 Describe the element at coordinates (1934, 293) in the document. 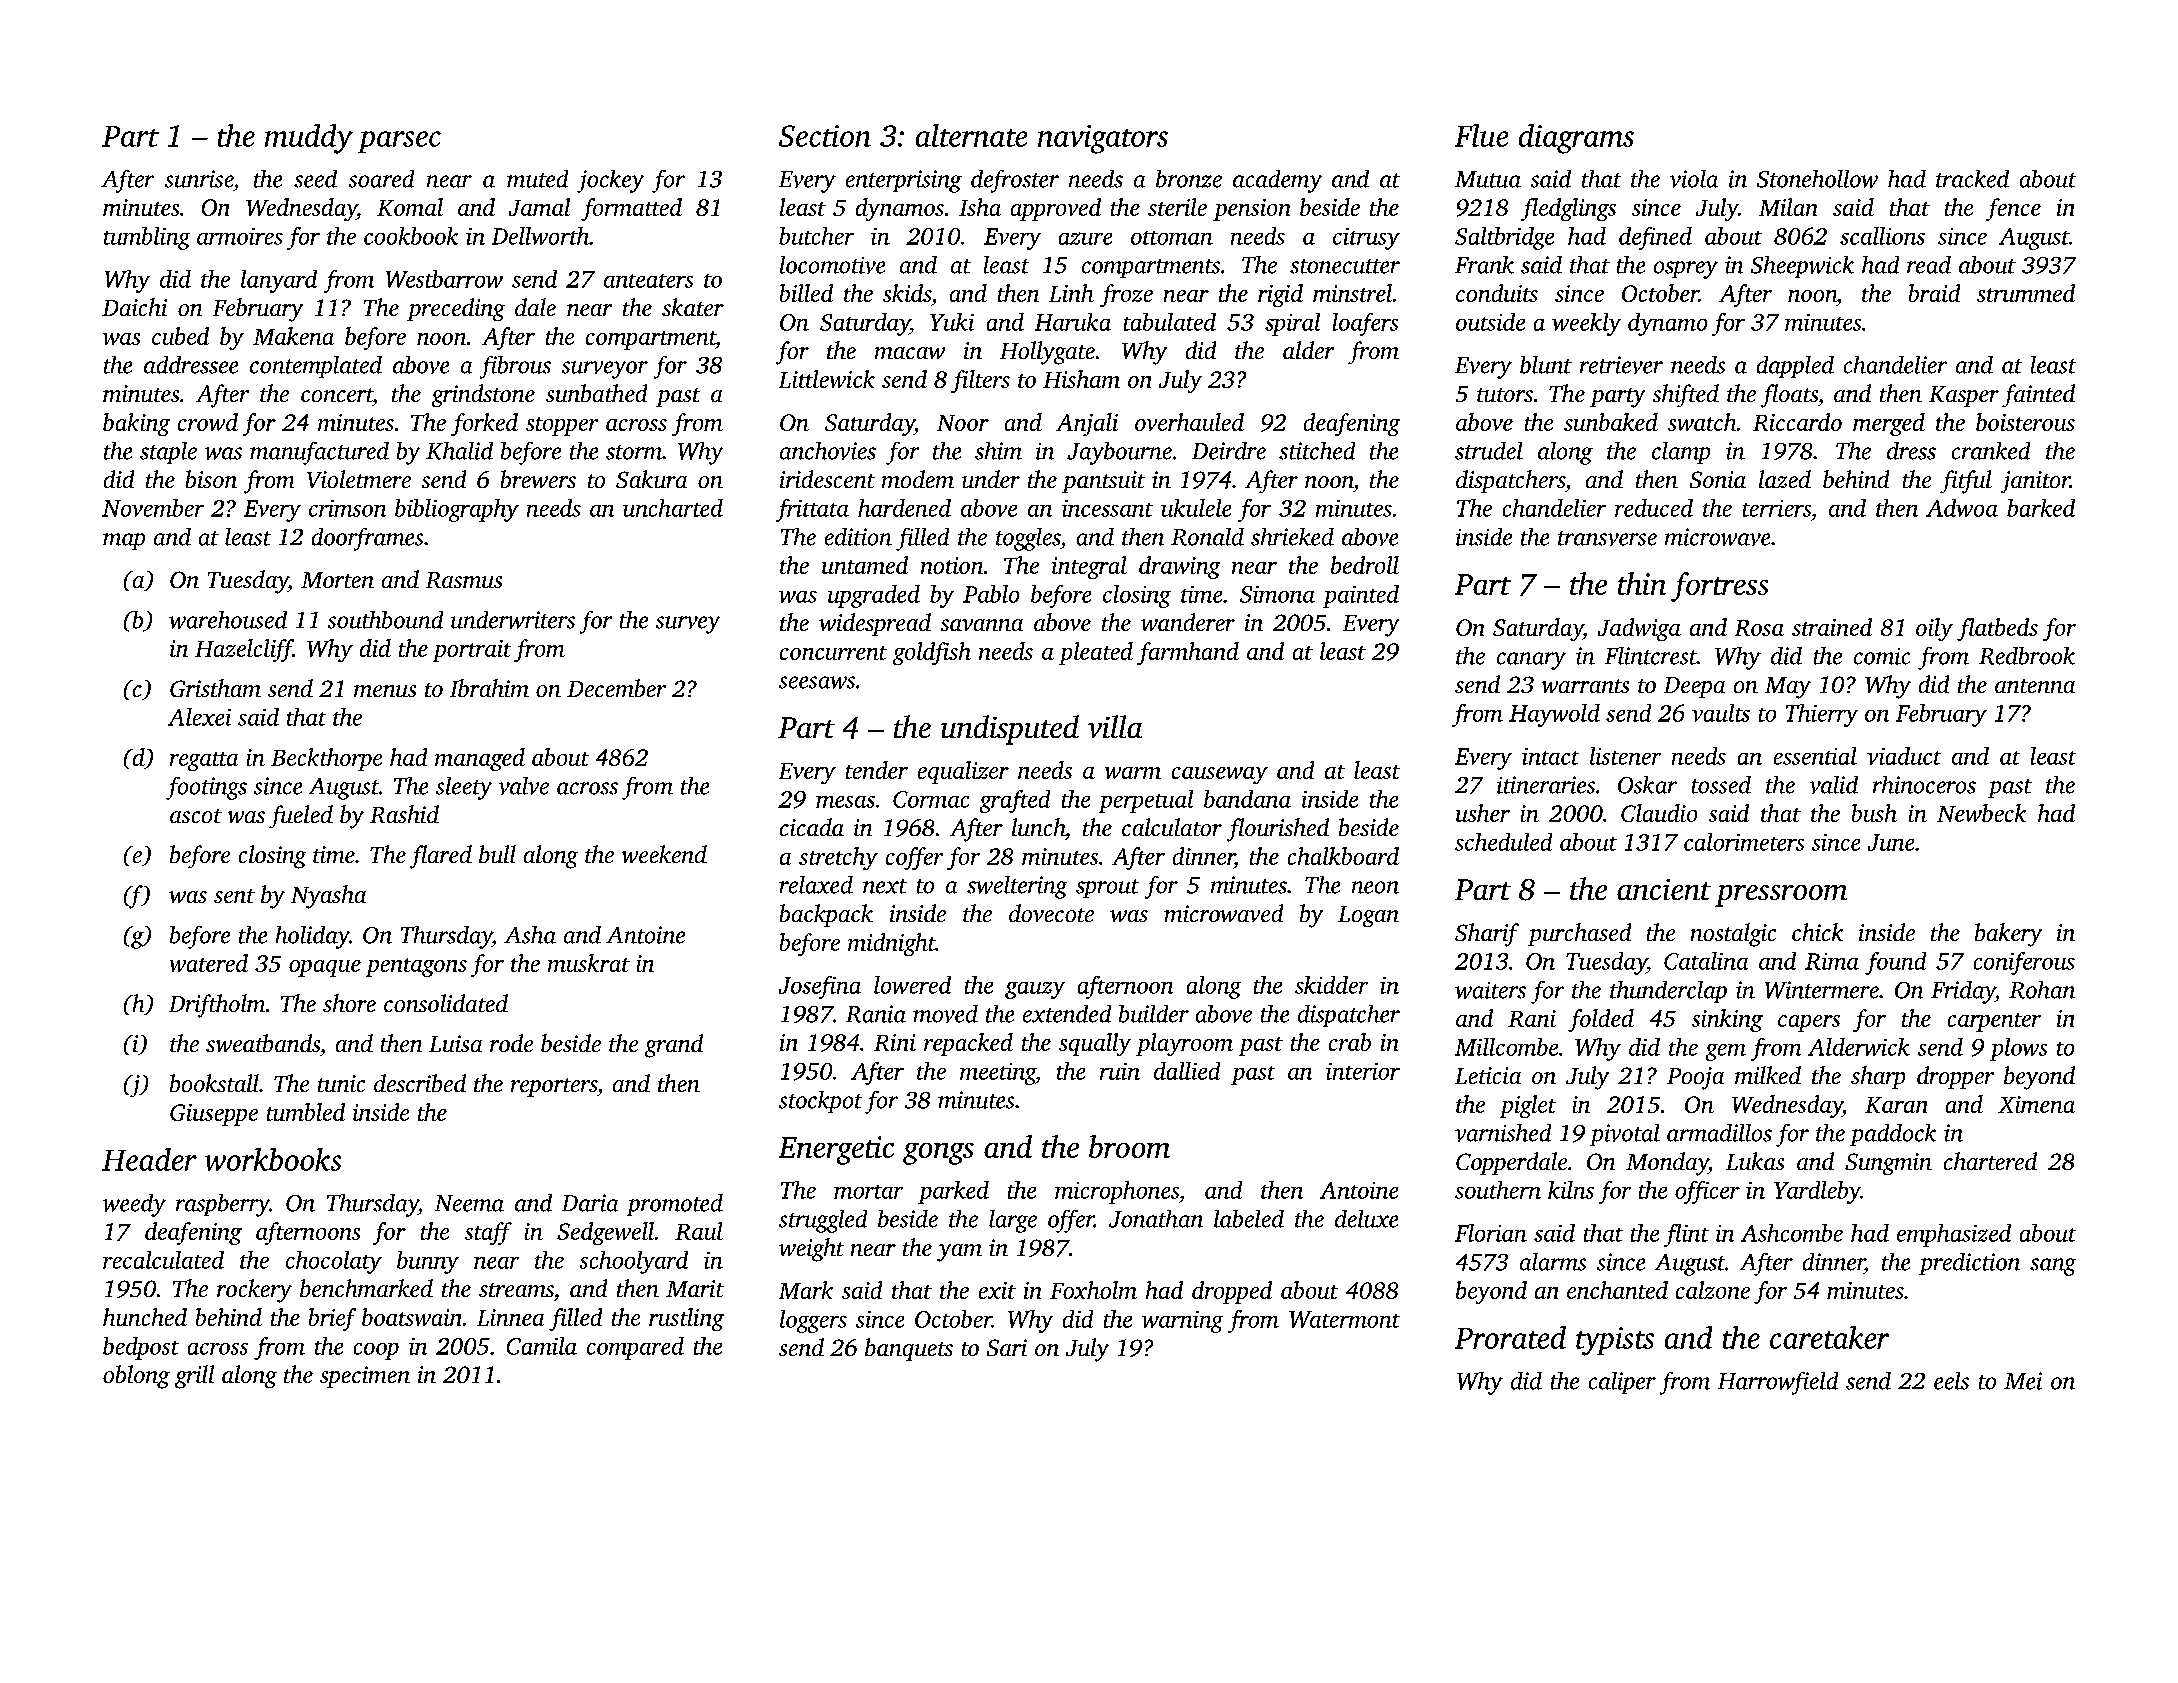

I see `braid` at that location.
